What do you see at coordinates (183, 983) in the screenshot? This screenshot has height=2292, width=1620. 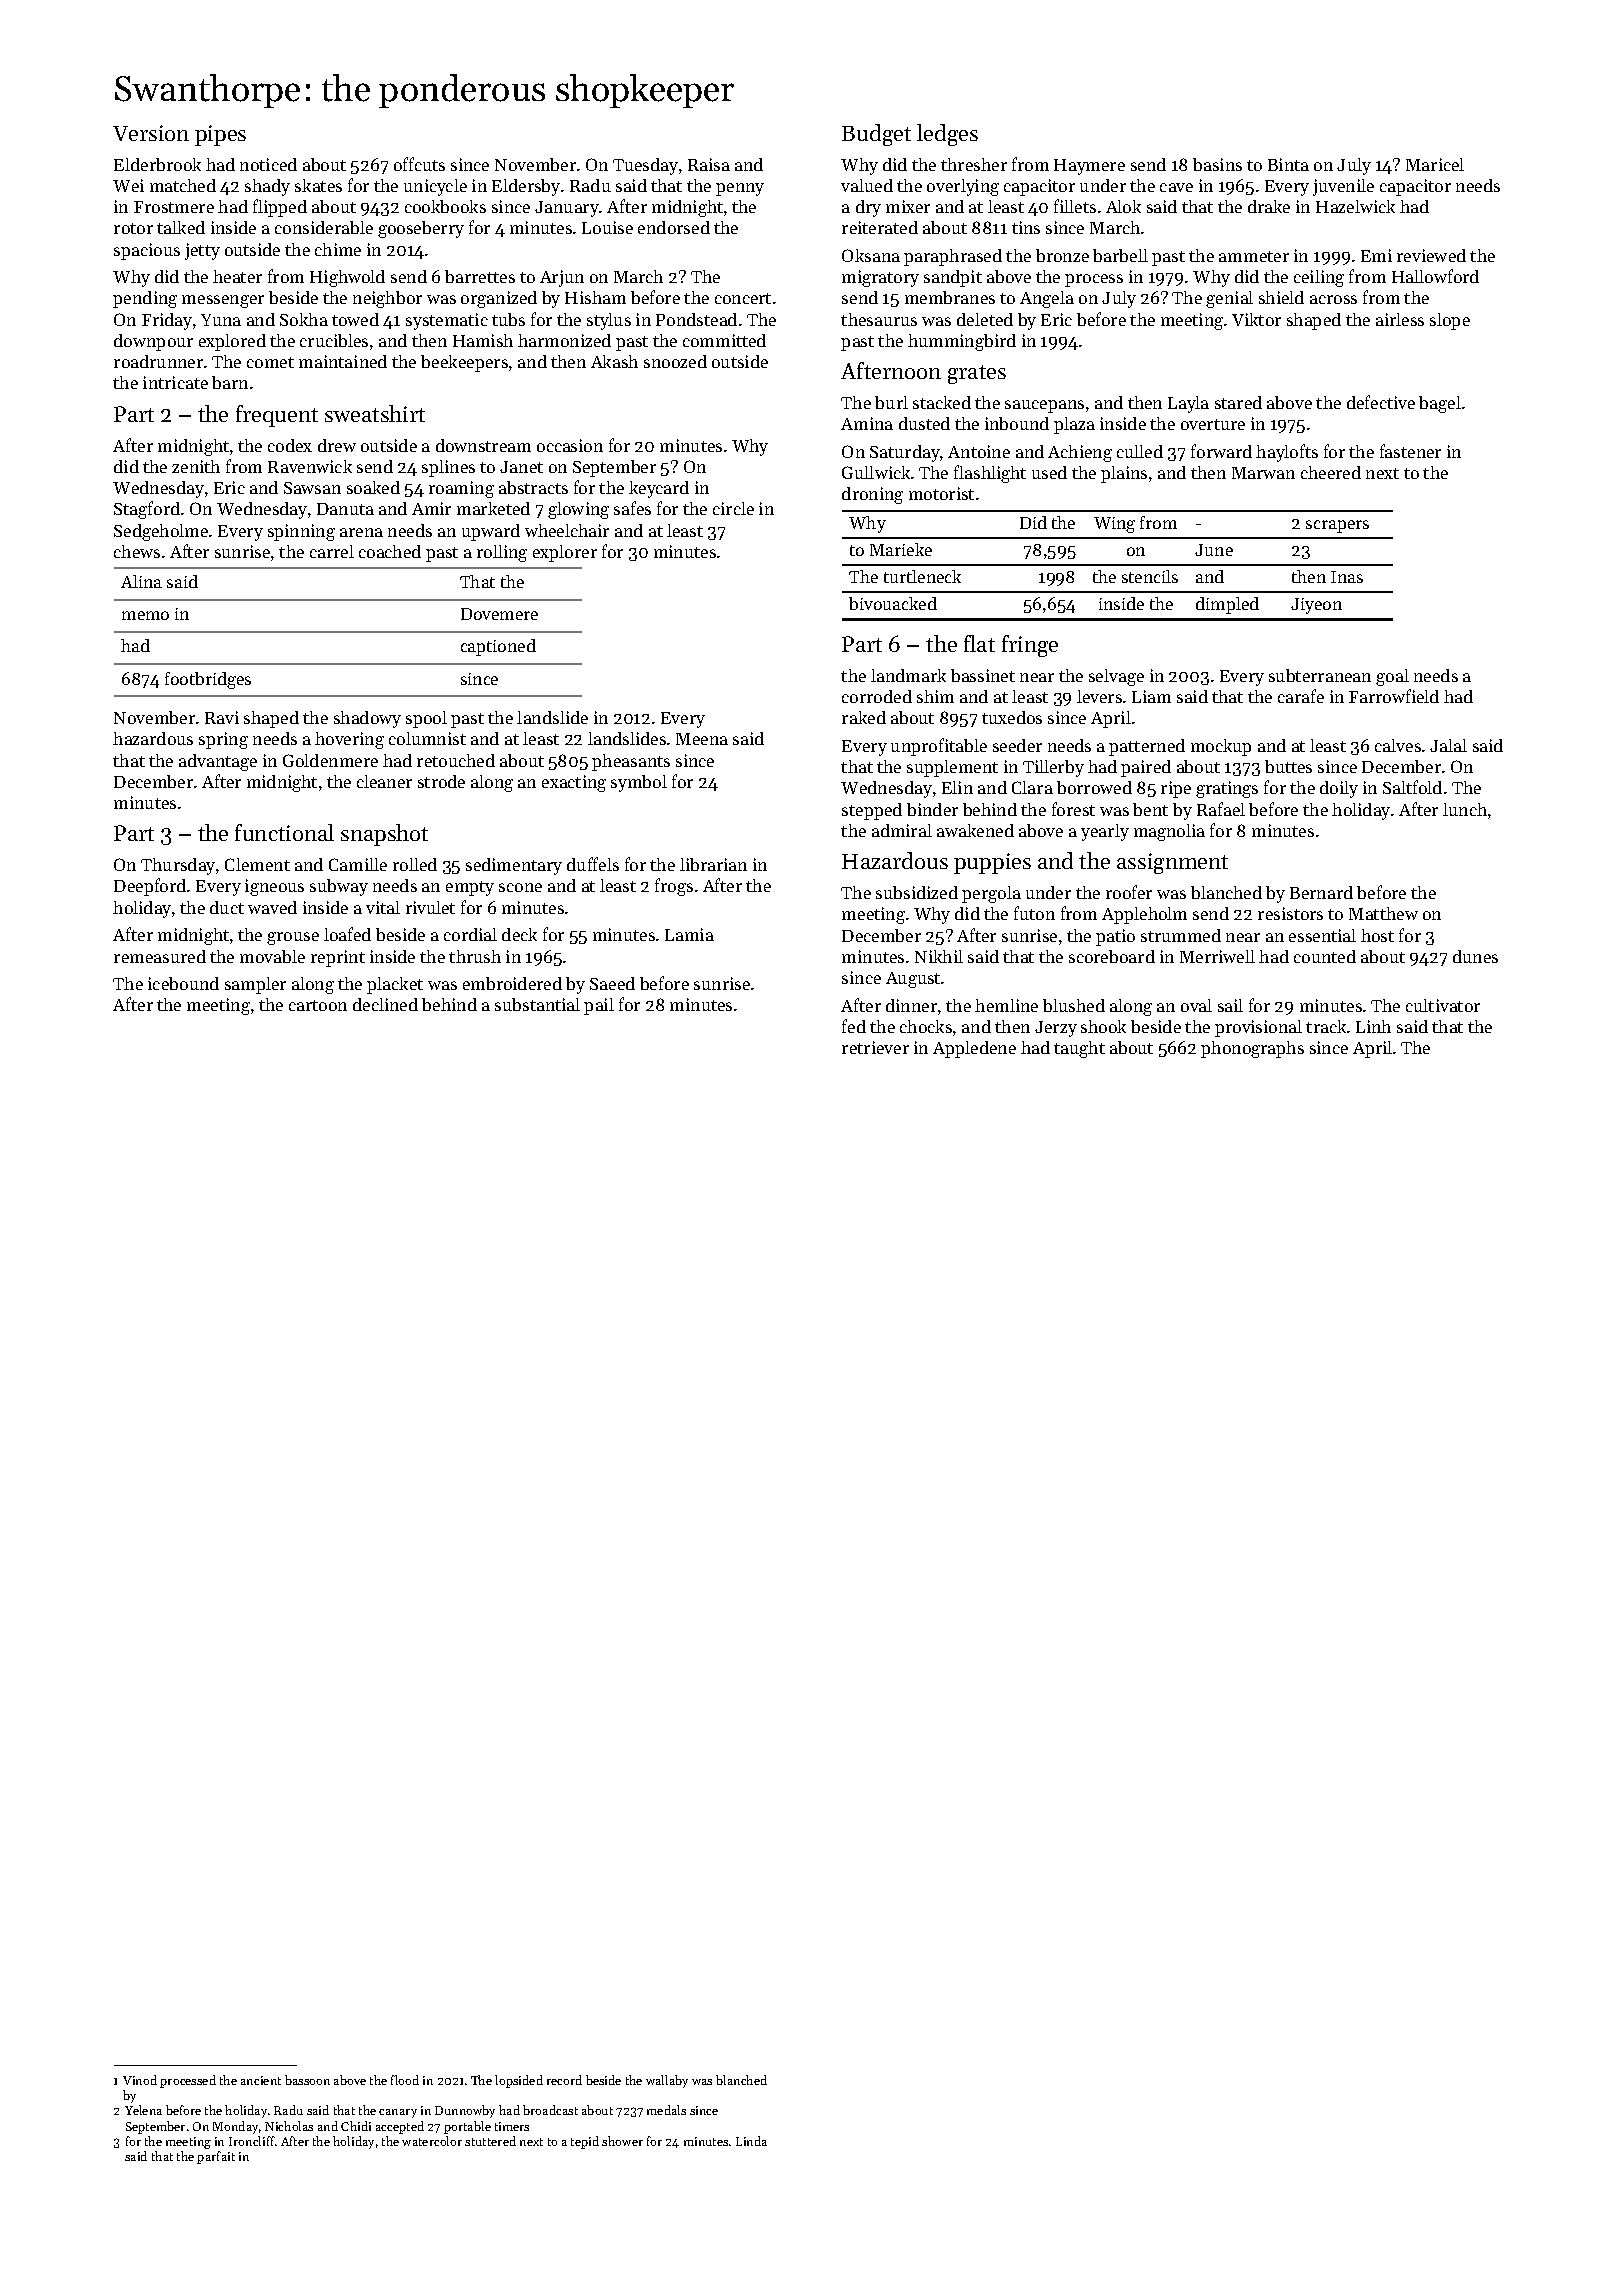 I see `icebound` at bounding box center [183, 983].
